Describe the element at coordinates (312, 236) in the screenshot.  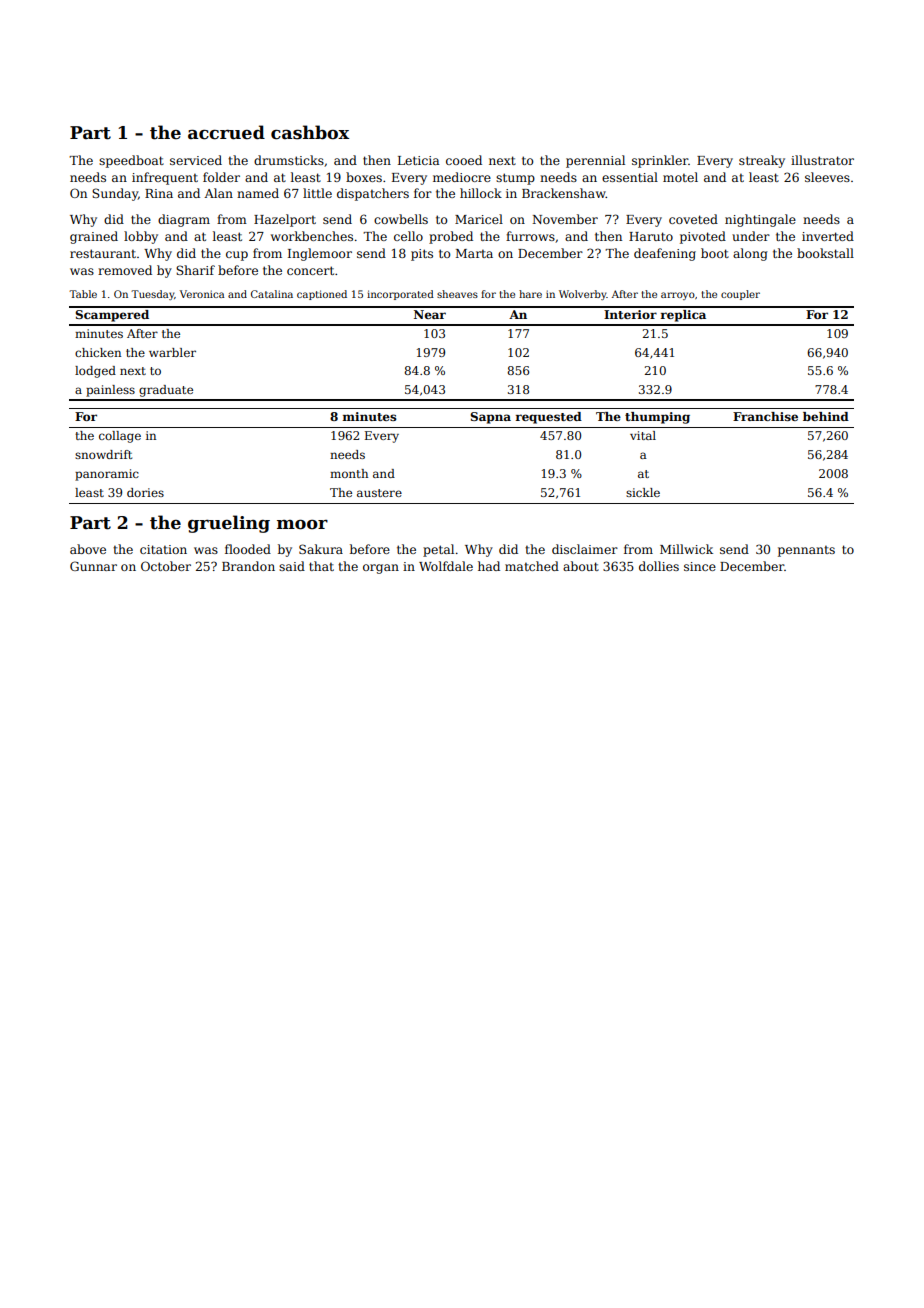
I see `workbenches` at that location.
